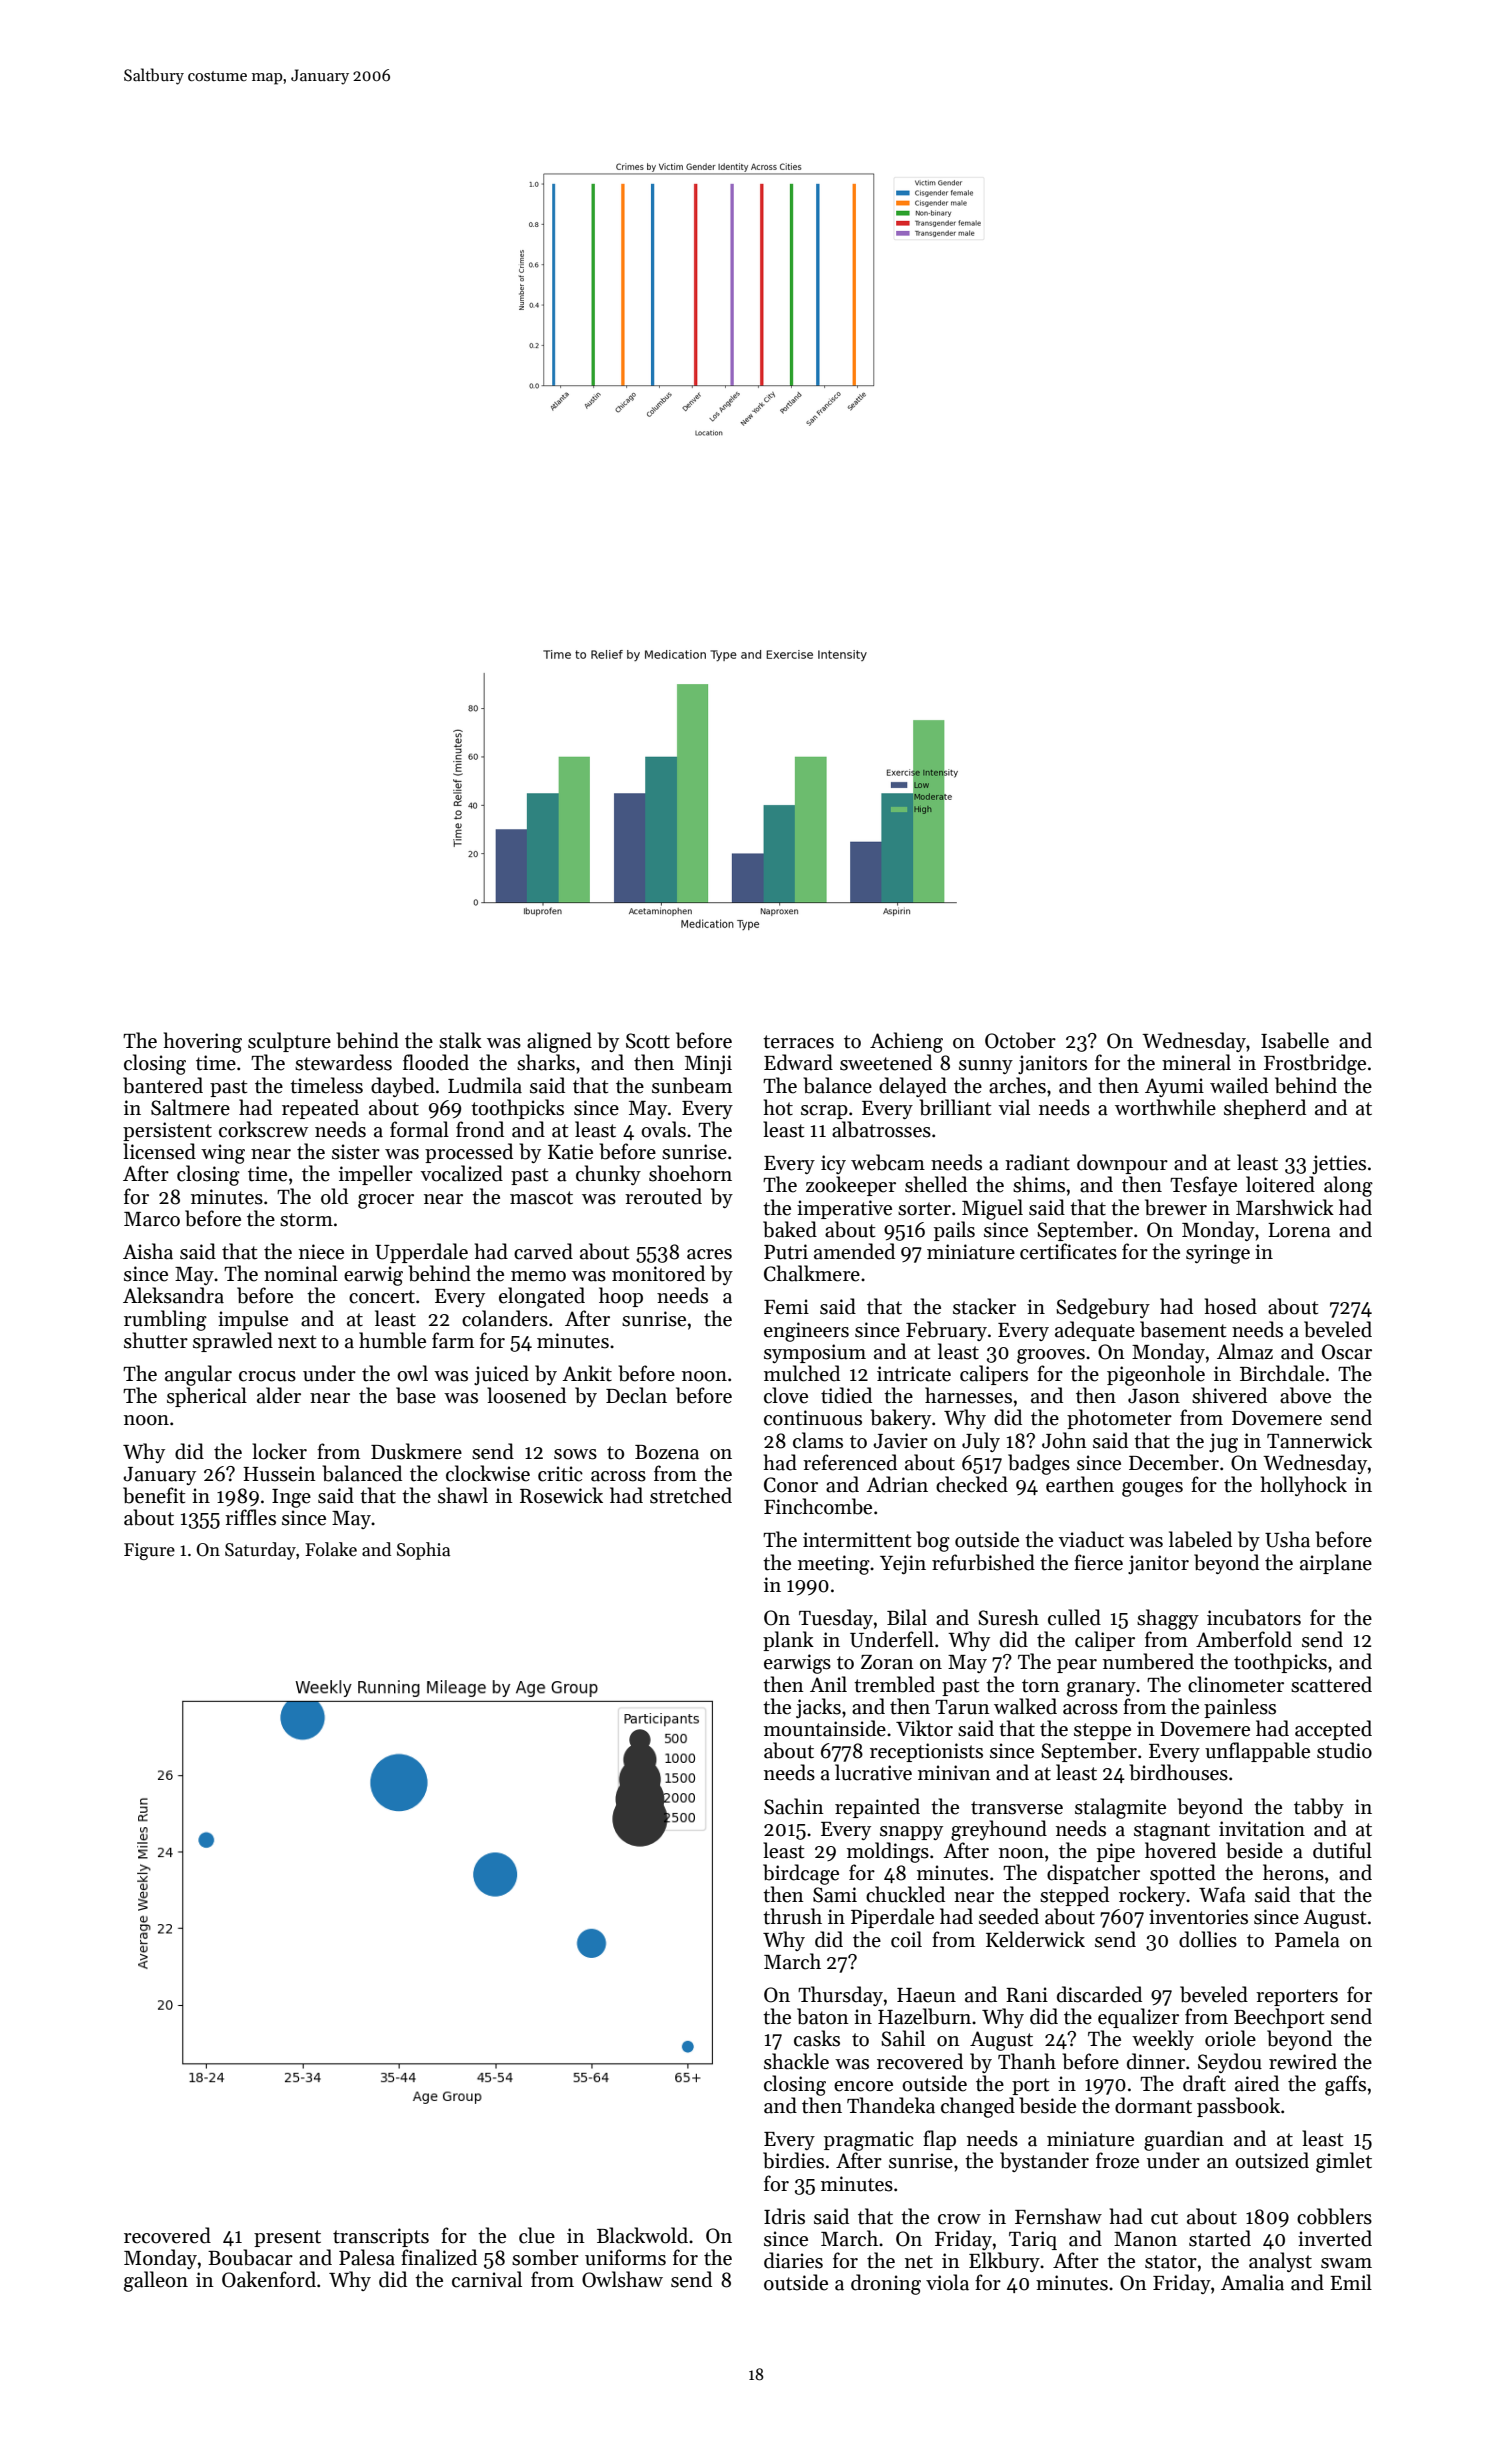 The height and width of the screenshot is (2464, 1496). I want to click on ovals, so click(663, 1129).
